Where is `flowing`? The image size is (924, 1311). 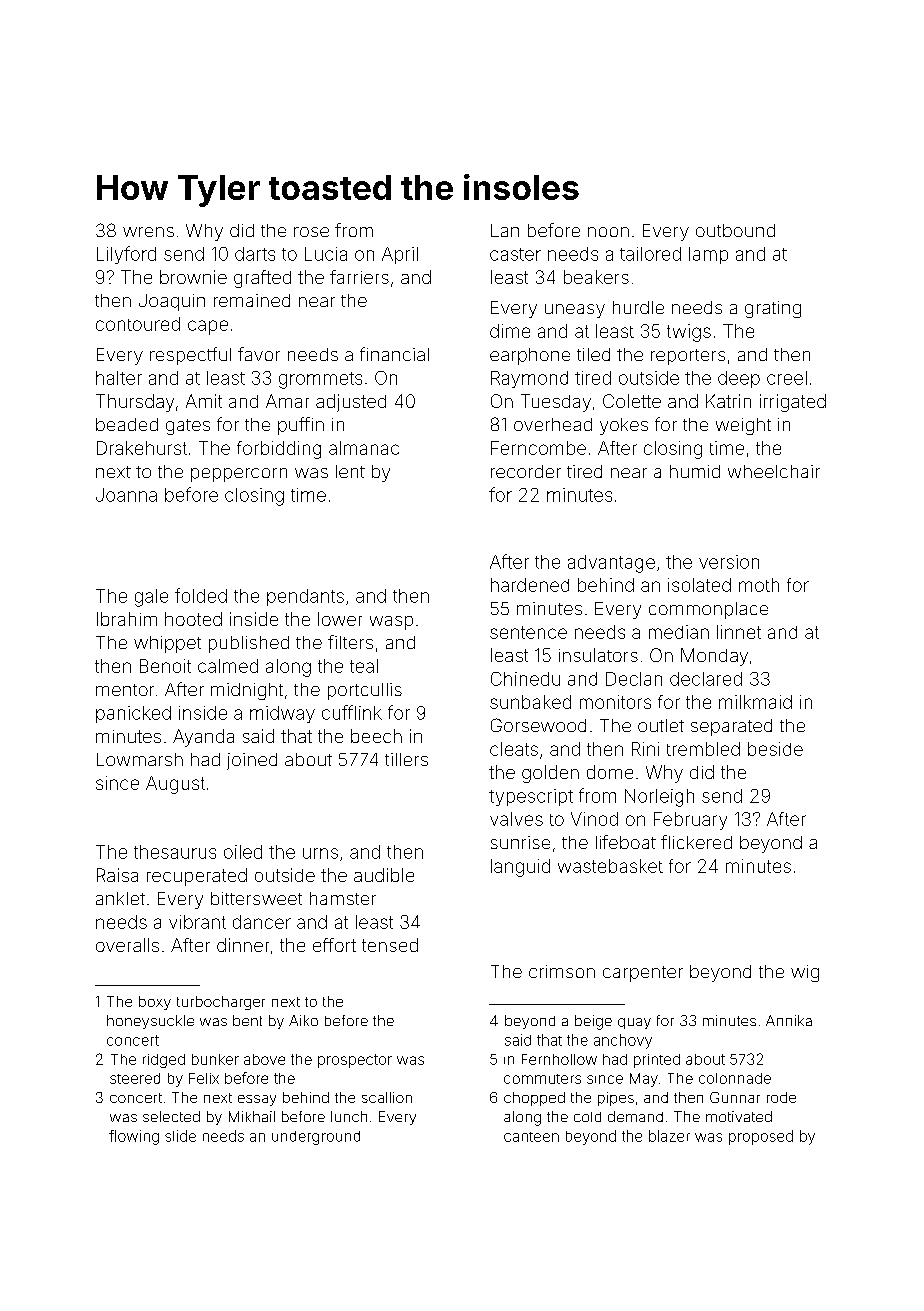
flowing is located at coordinates (134, 1137).
